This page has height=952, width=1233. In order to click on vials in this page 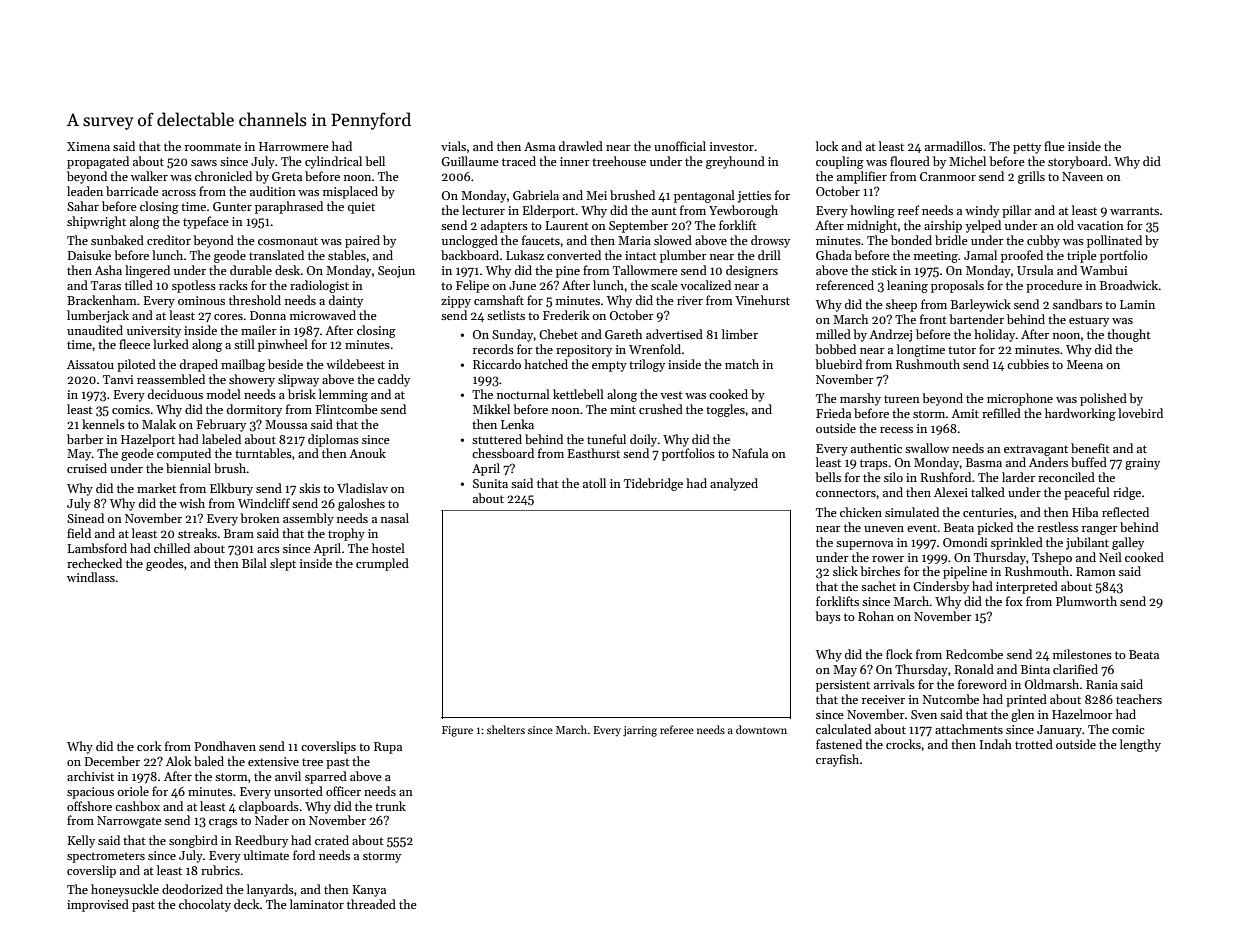, I will do `click(453, 146)`.
